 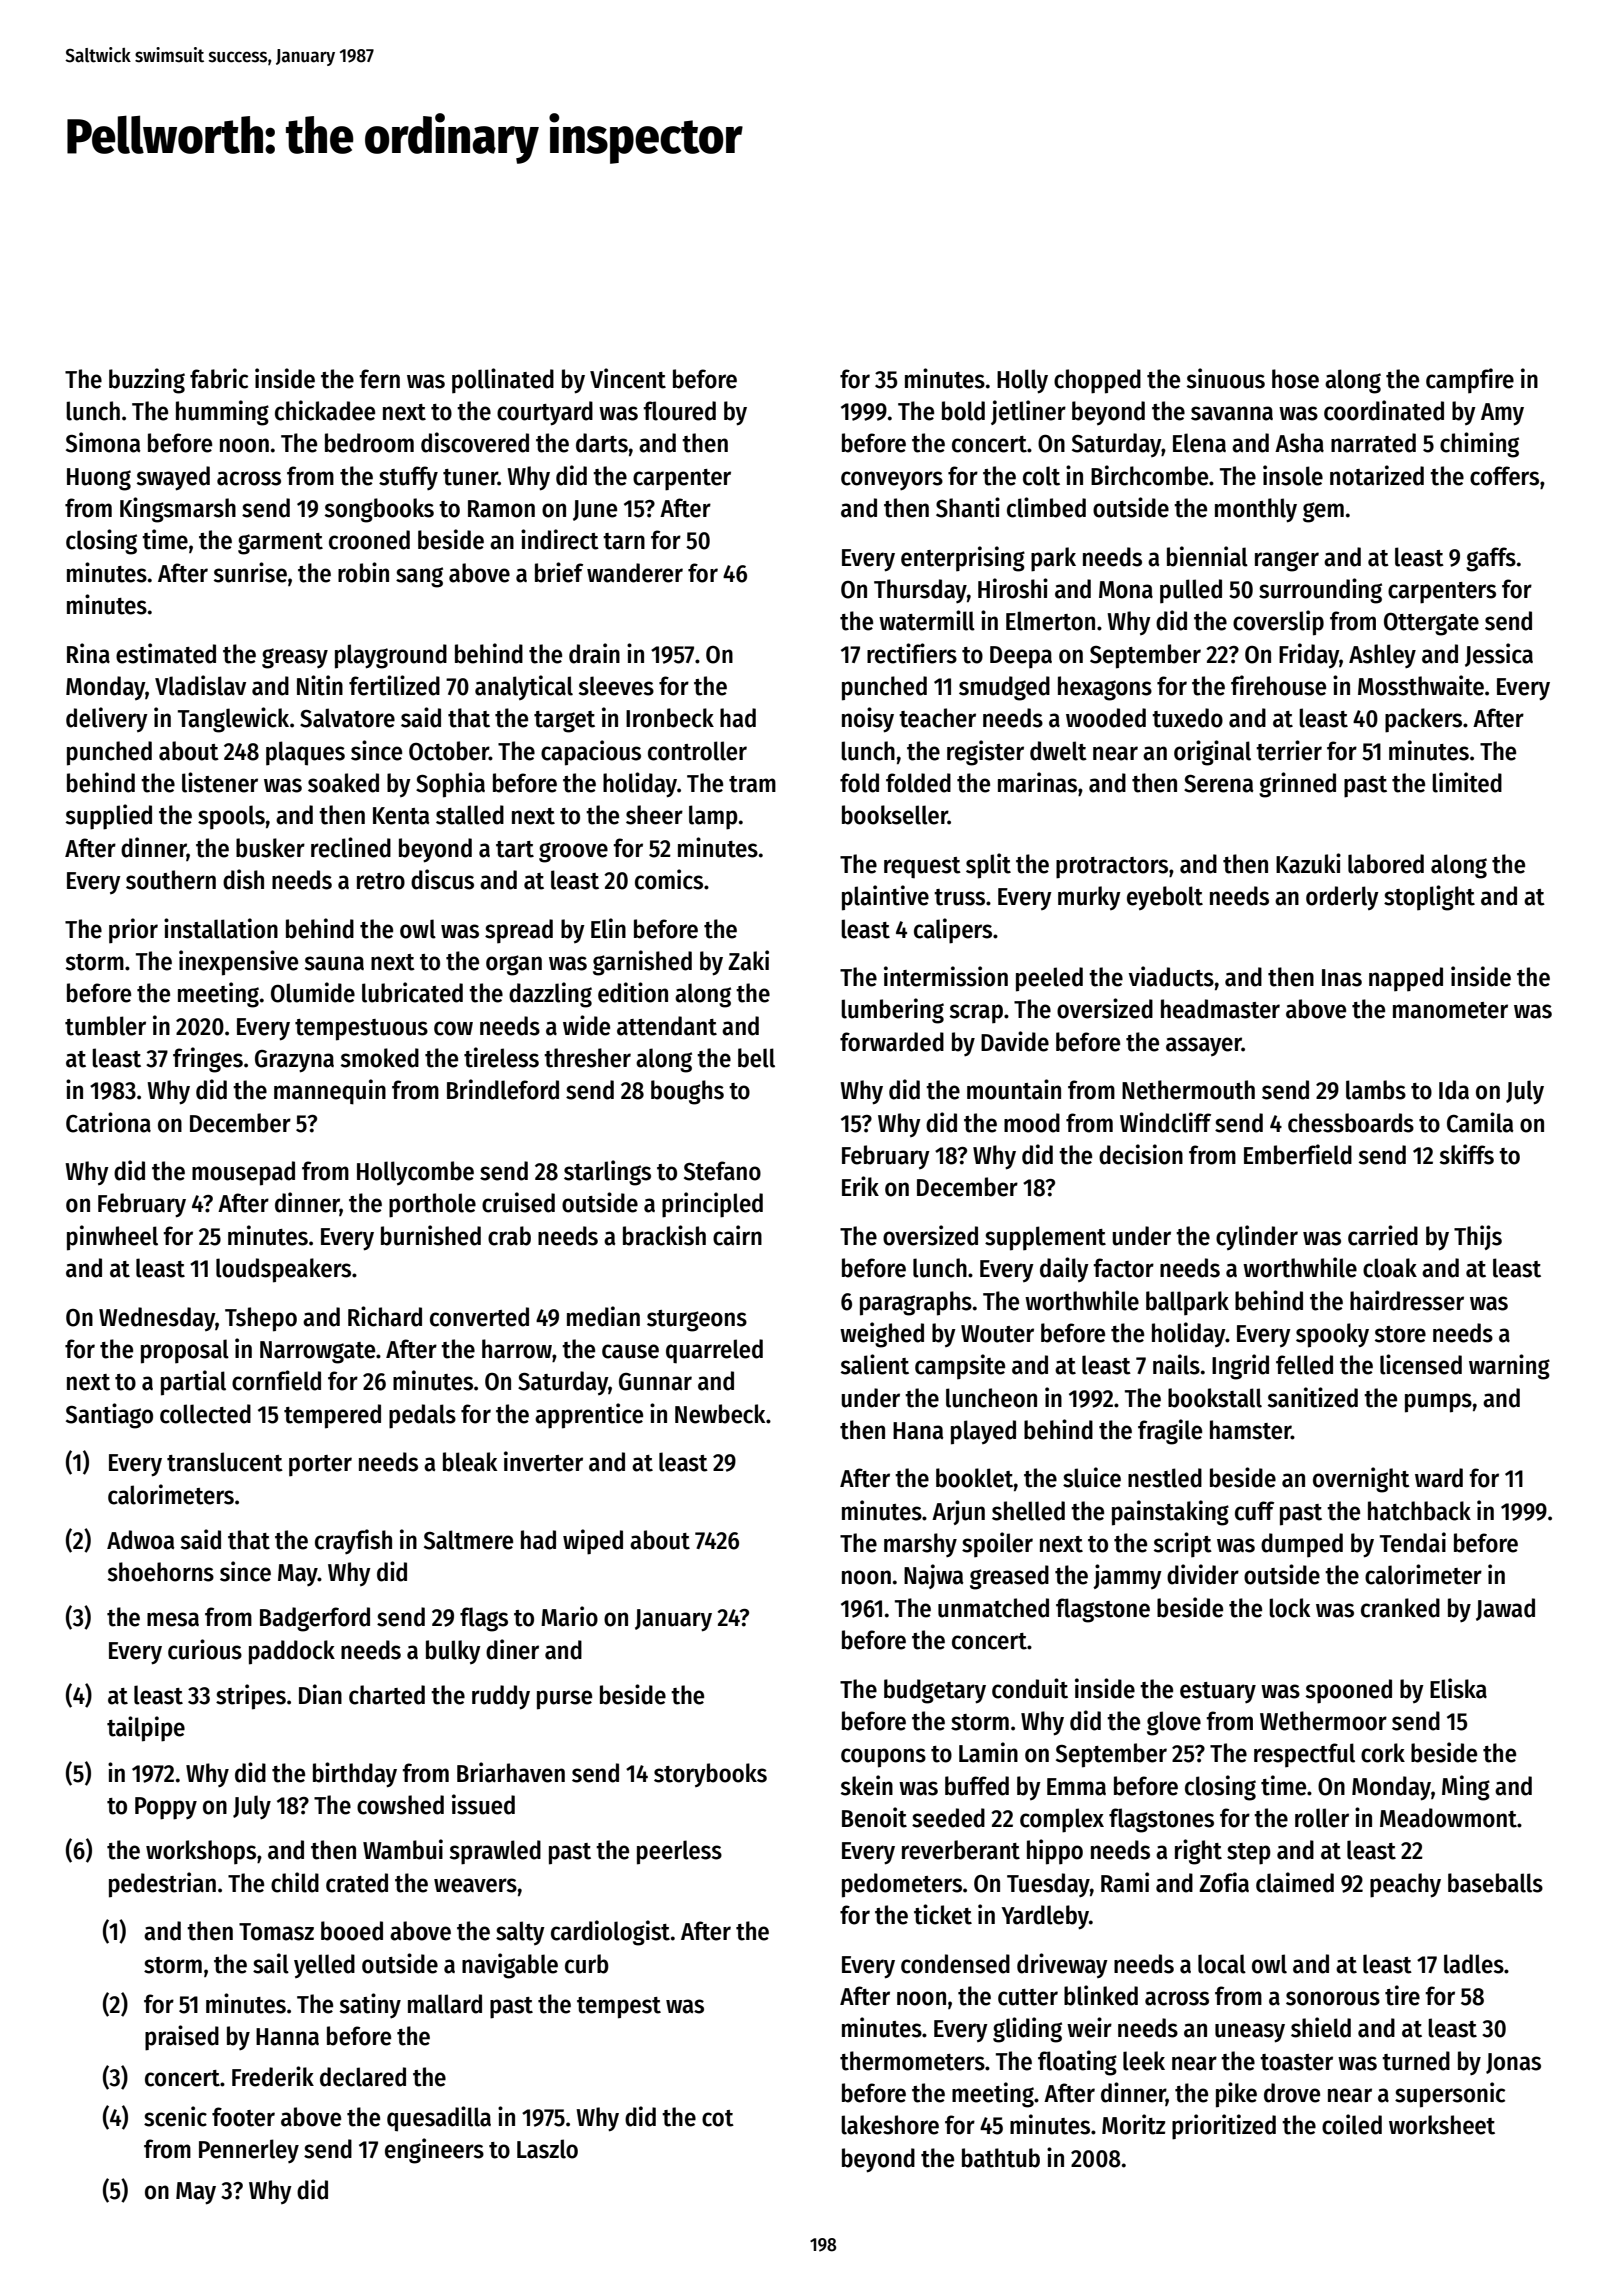 I want to click on June, so click(x=595, y=510).
